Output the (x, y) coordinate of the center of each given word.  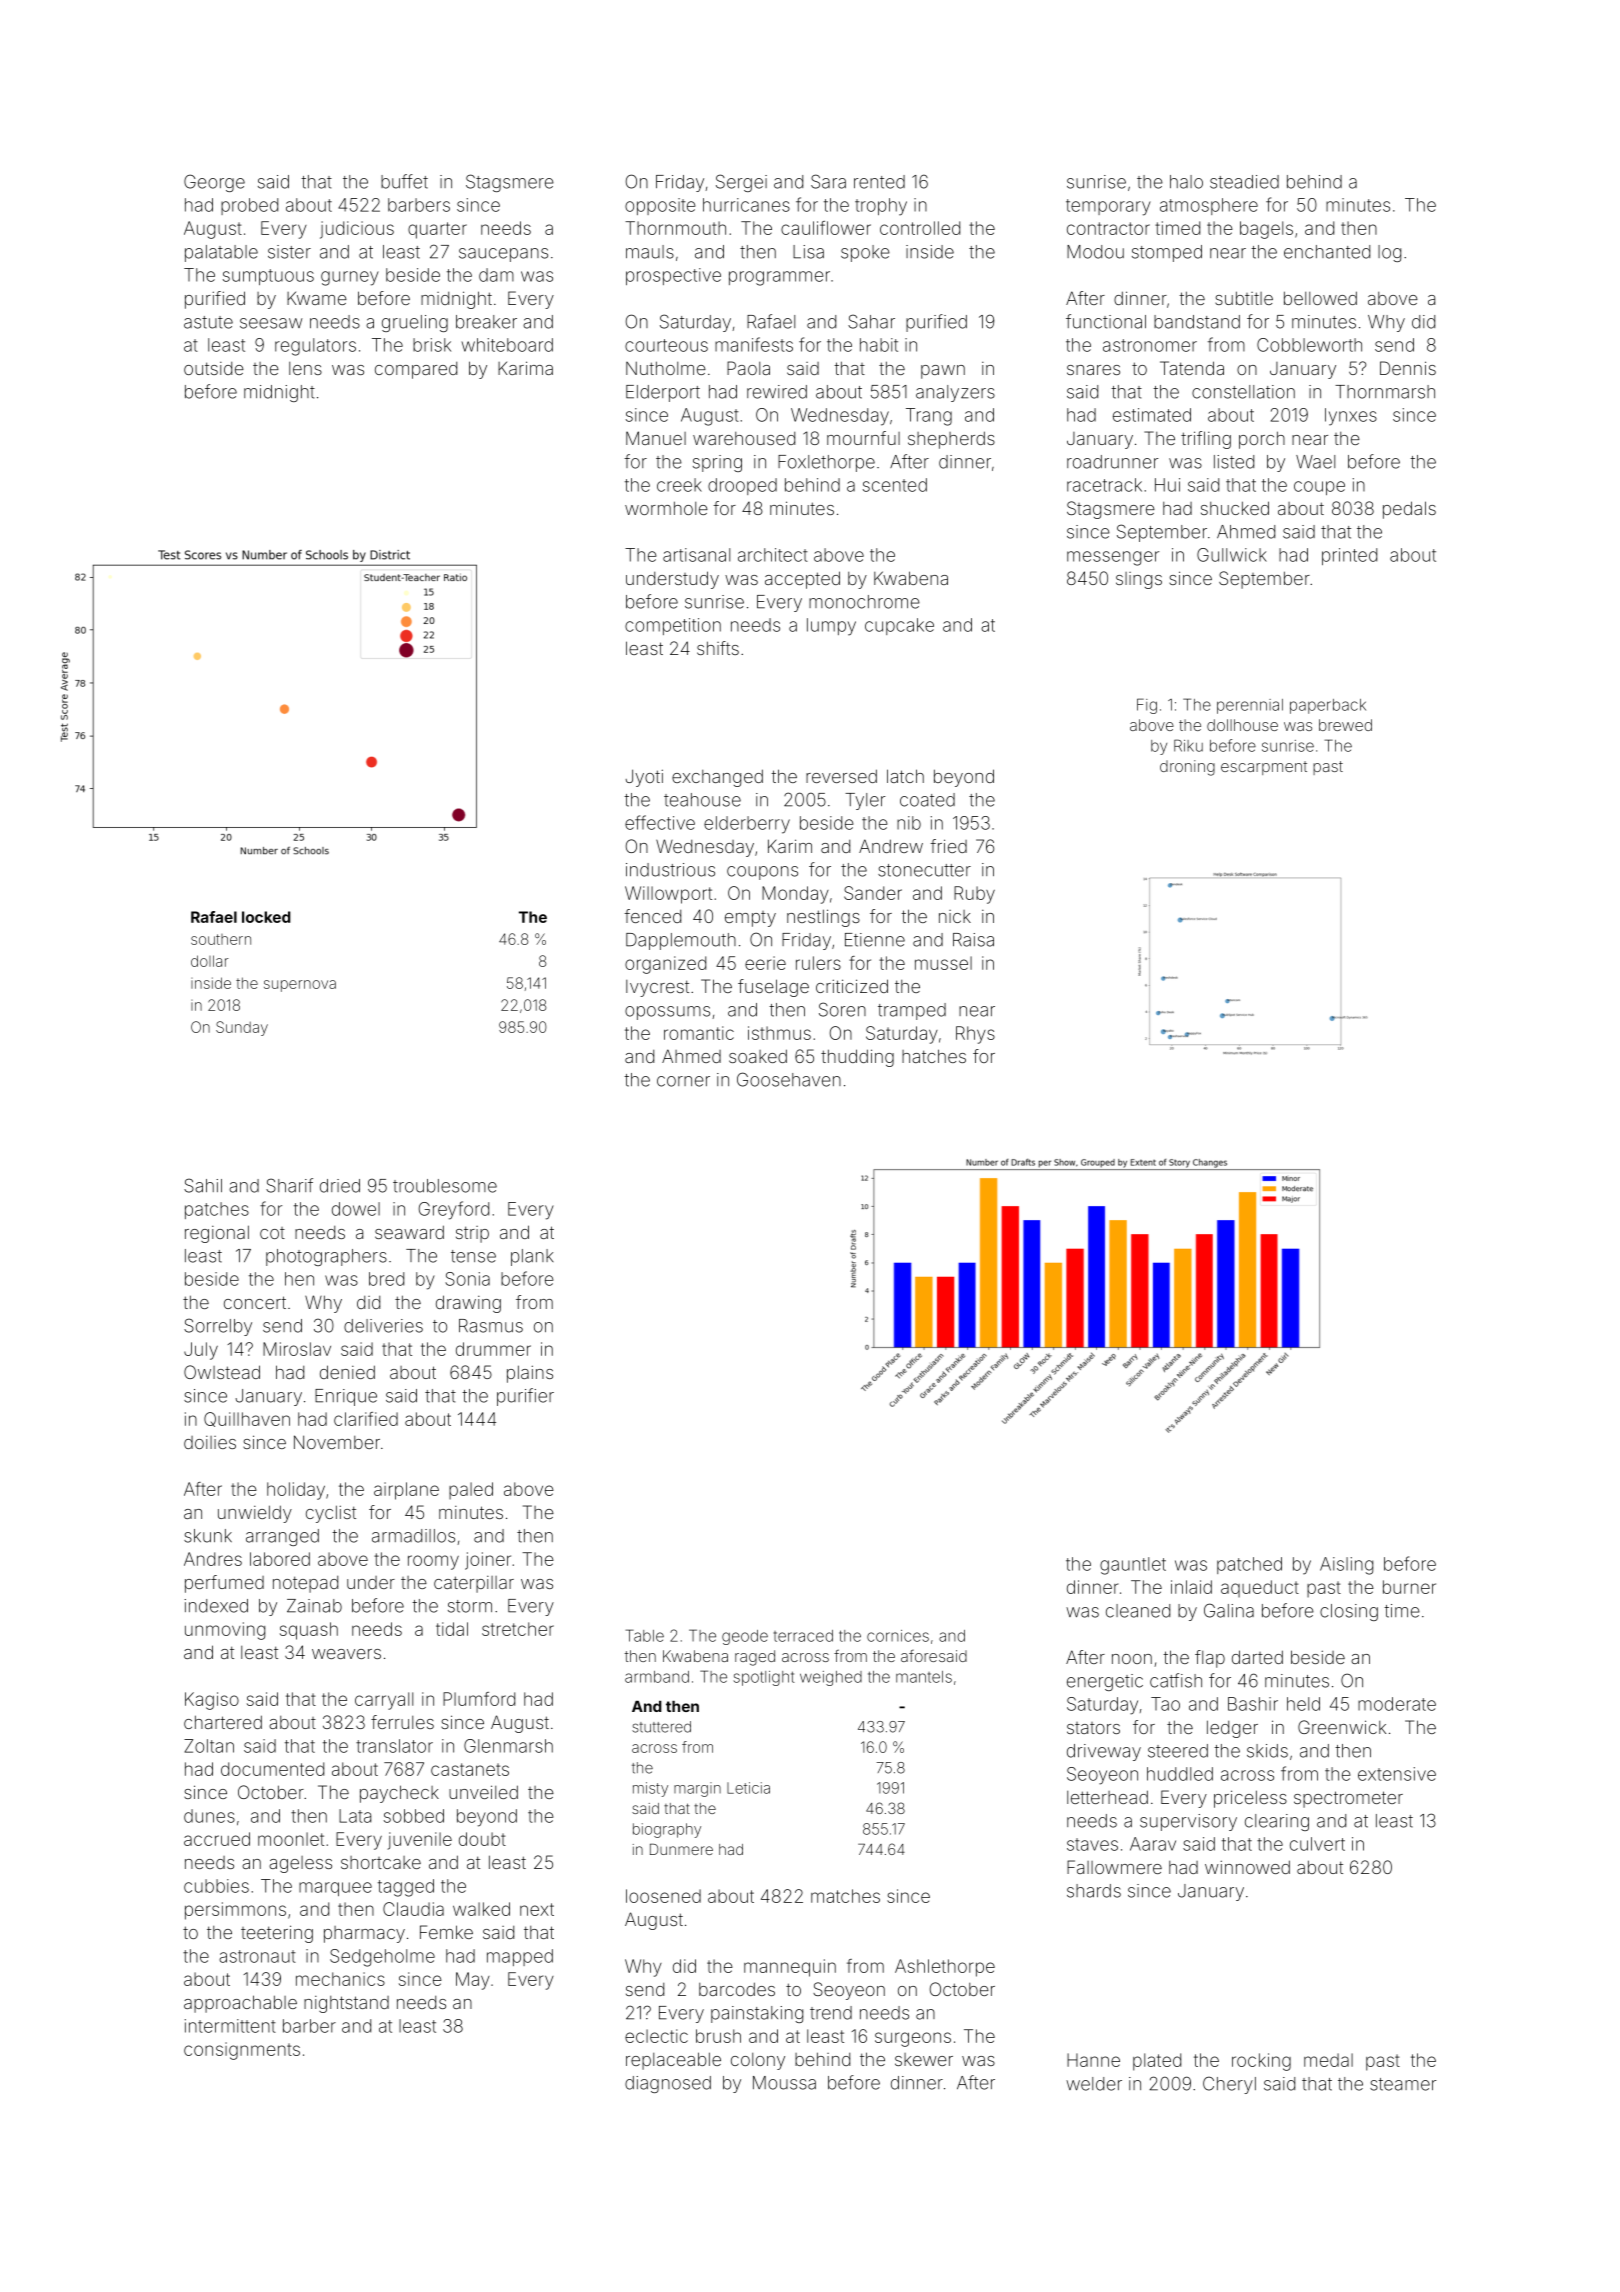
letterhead (1107, 1797)
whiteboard (507, 345)
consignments (242, 2051)
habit (879, 345)
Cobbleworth (1309, 345)
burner (1409, 1587)
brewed (1345, 725)
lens (305, 368)
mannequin (790, 1968)
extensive (1397, 1774)
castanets (470, 1769)
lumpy (831, 627)
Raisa (973, 940)
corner (683, 1081)
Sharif (289, 1185)
